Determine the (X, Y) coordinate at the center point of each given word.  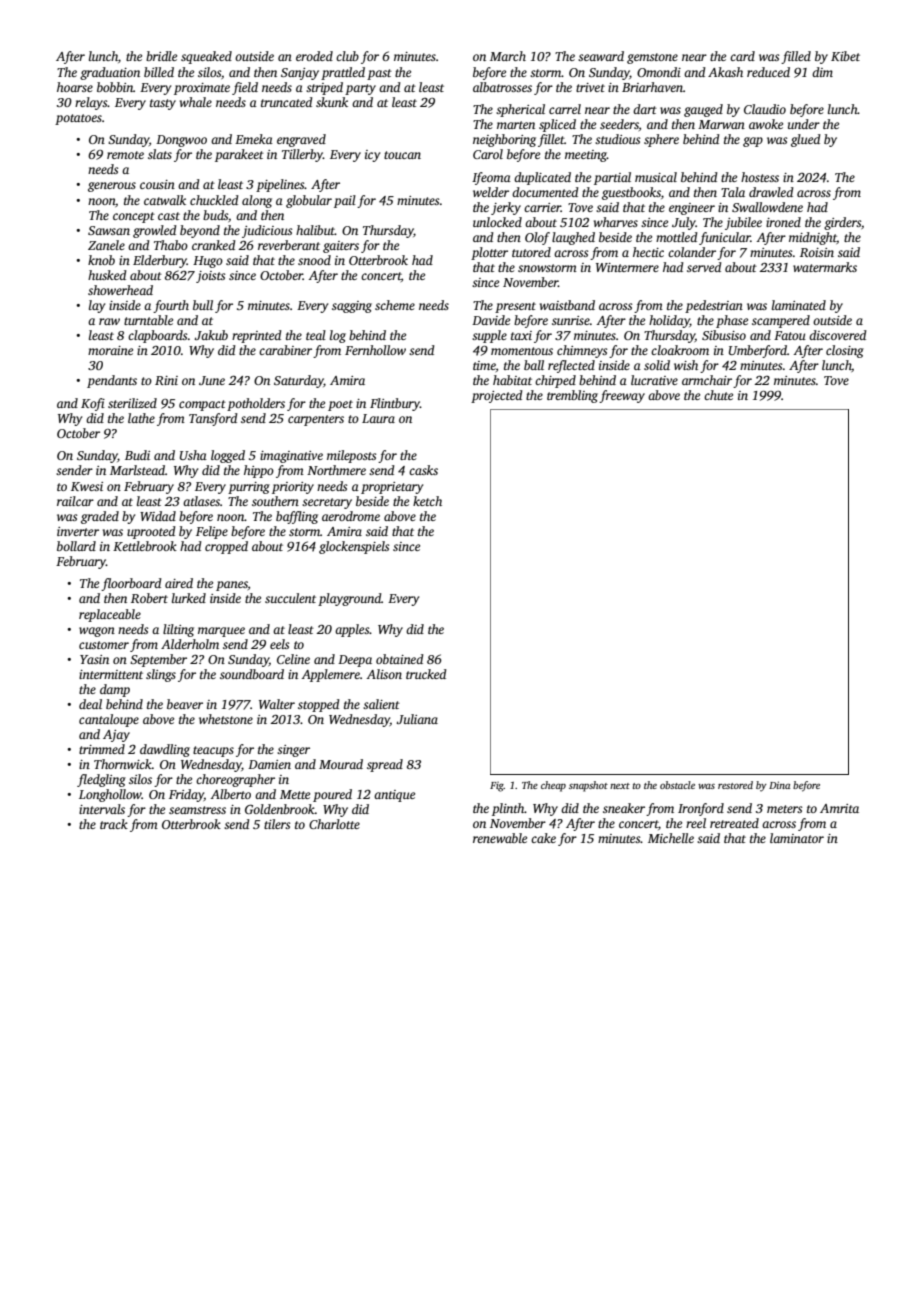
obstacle (677, 785)
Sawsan (109, 230)
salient (381, 704)
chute (718, 395)
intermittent (111, 674)
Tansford (213, 419)
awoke (766, 124)
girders (842, 223)
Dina (779, 785)
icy (372, 156)
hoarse (75, 87)
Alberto (230, 794)
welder (491, 192)
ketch (427, 501)
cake (543, 838)
